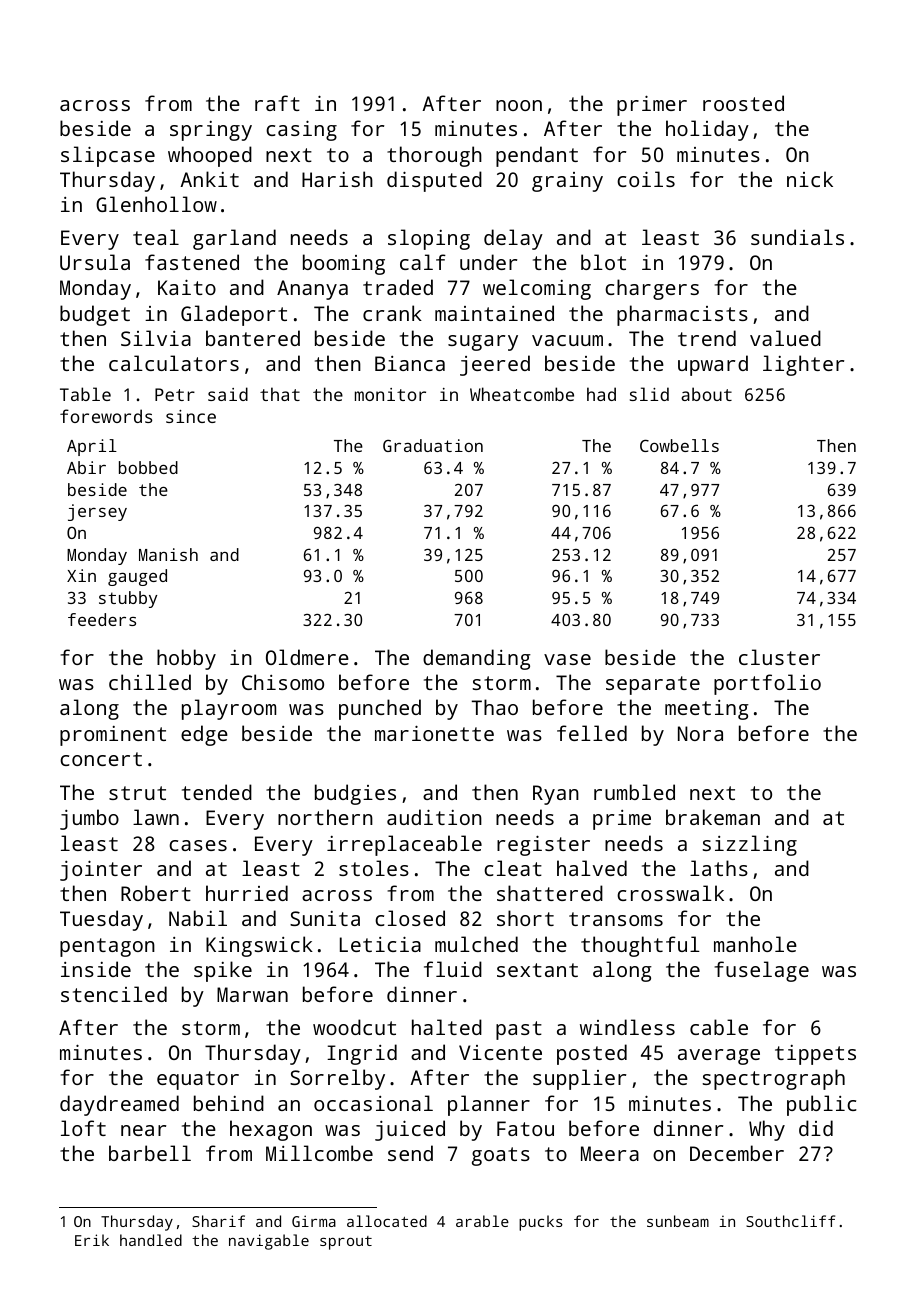 Image resolution: width=924 pixels, height=1308 pixels. What do you see at coordinates (700, 733) in the document?
I see `Nora` at bounding box center [700, 733].
